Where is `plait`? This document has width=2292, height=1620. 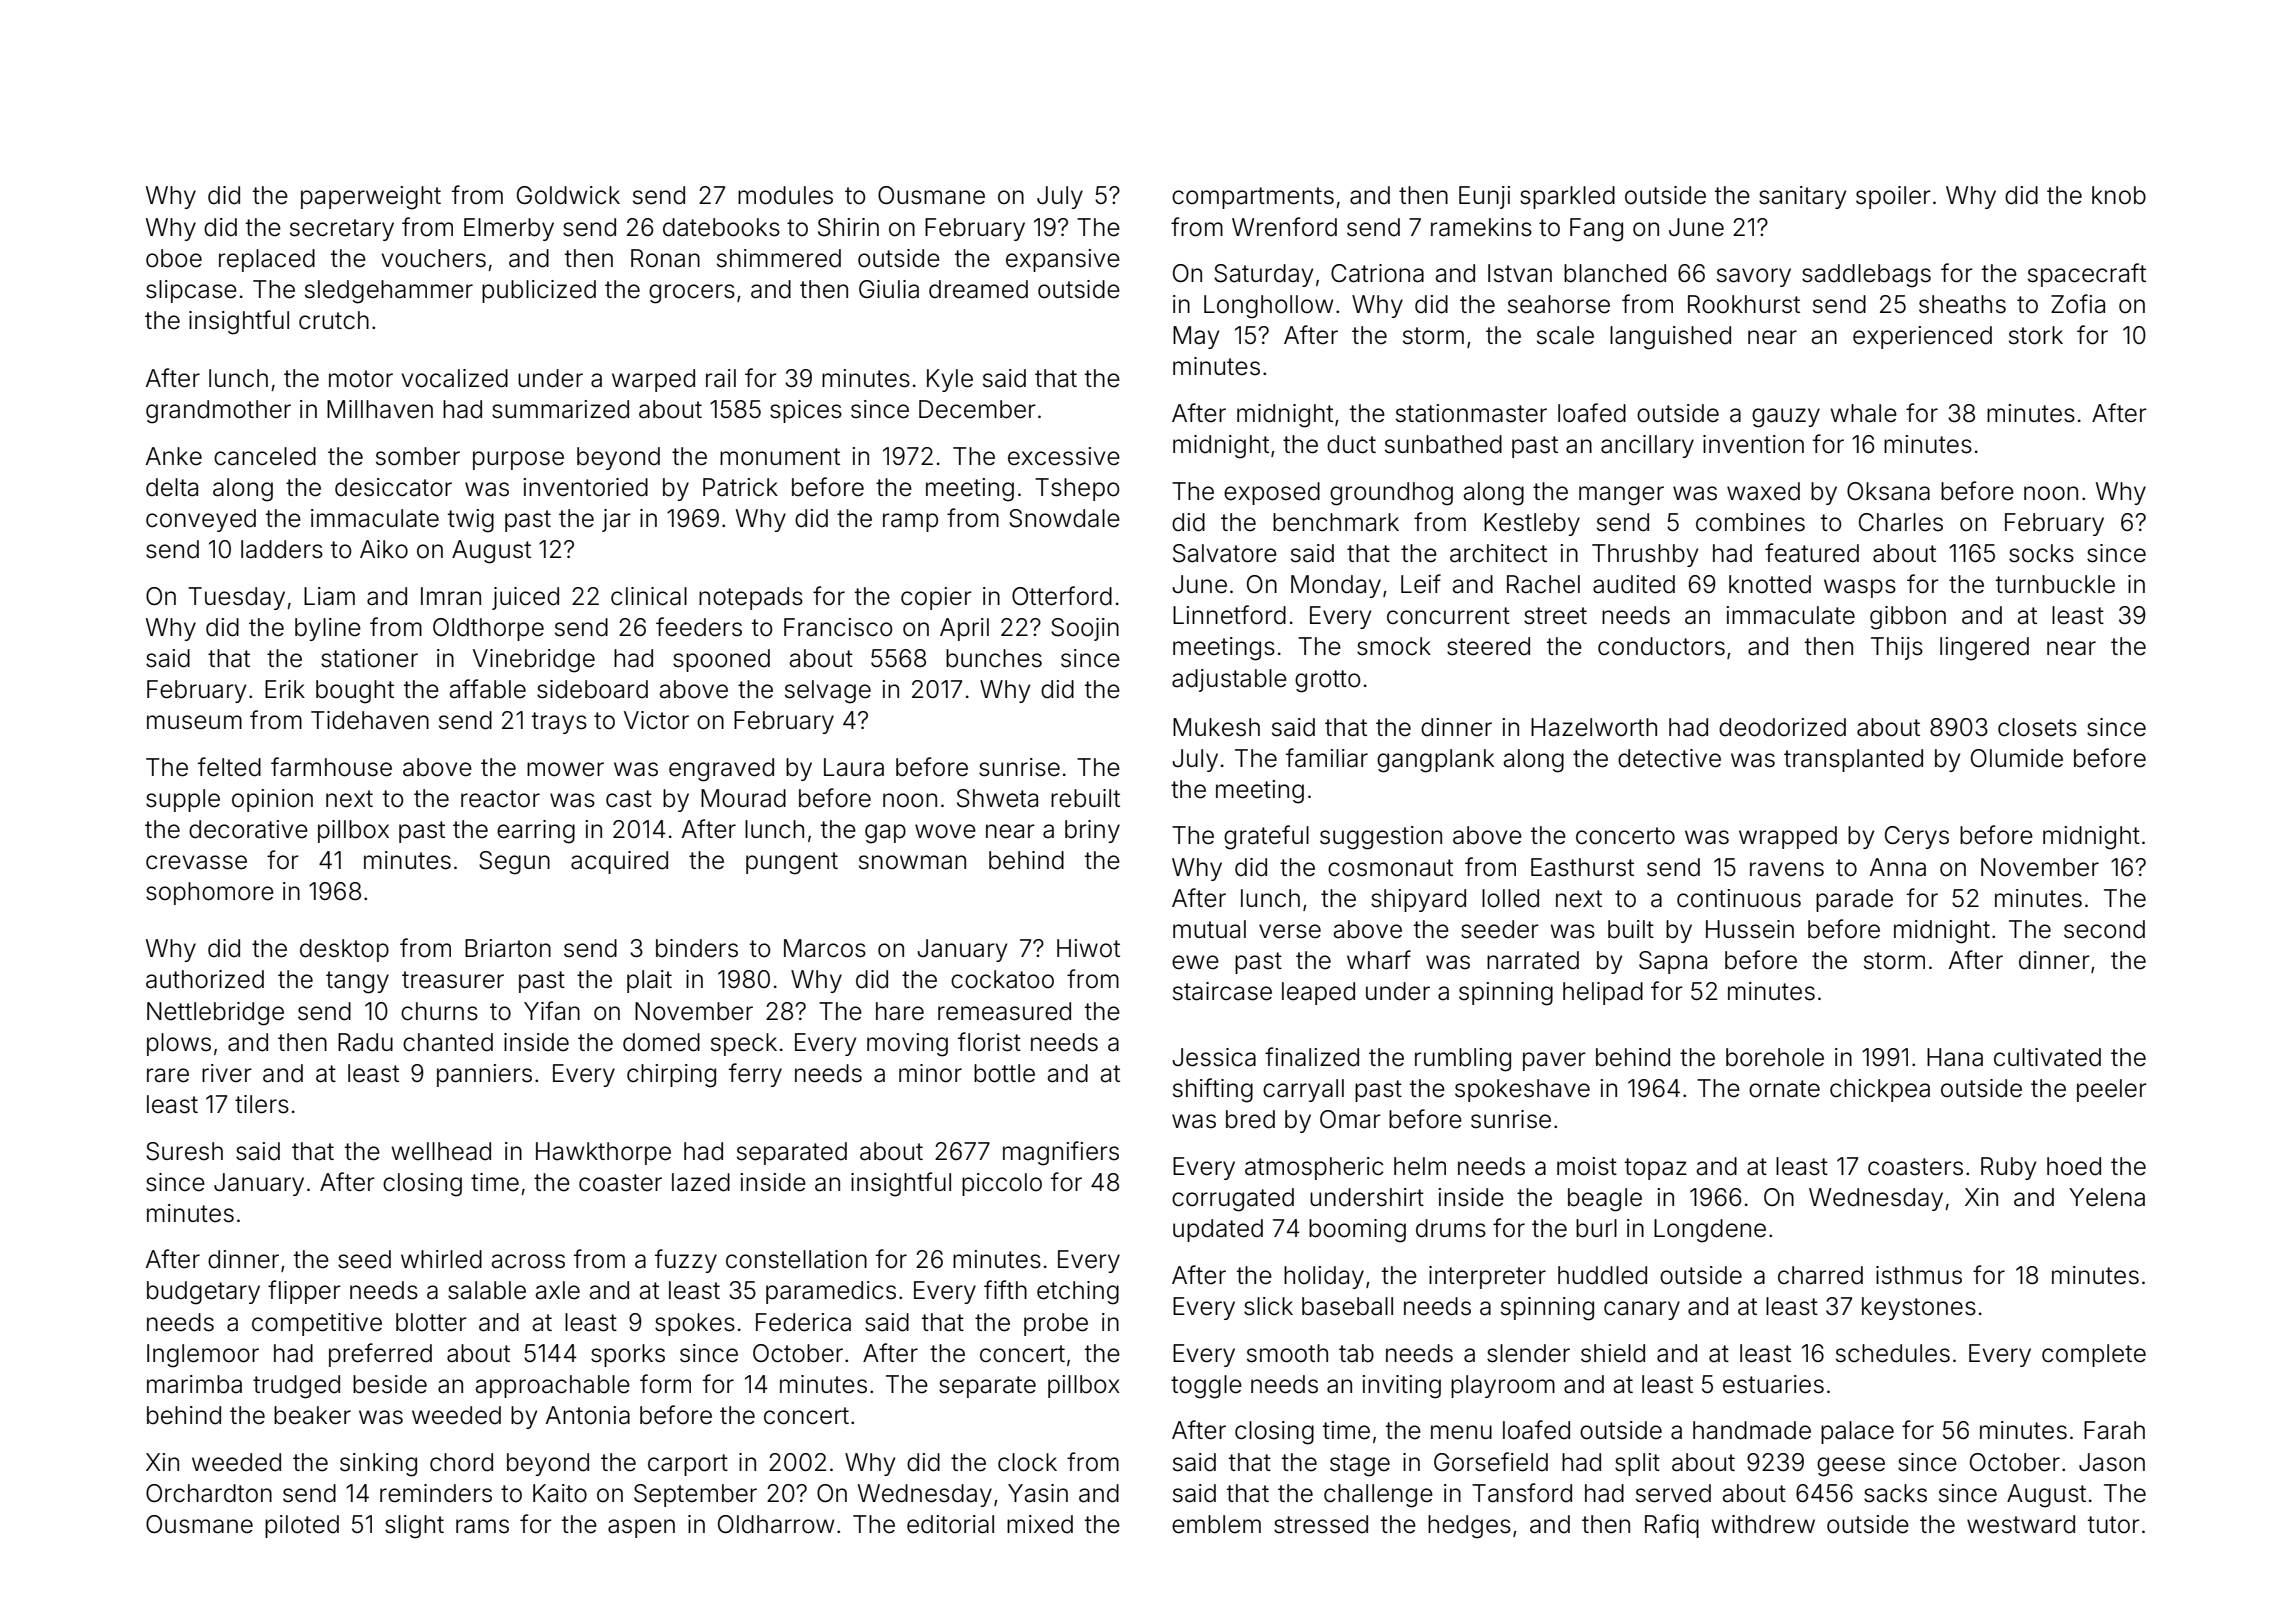 plait is located at coordinates (649, 981).
